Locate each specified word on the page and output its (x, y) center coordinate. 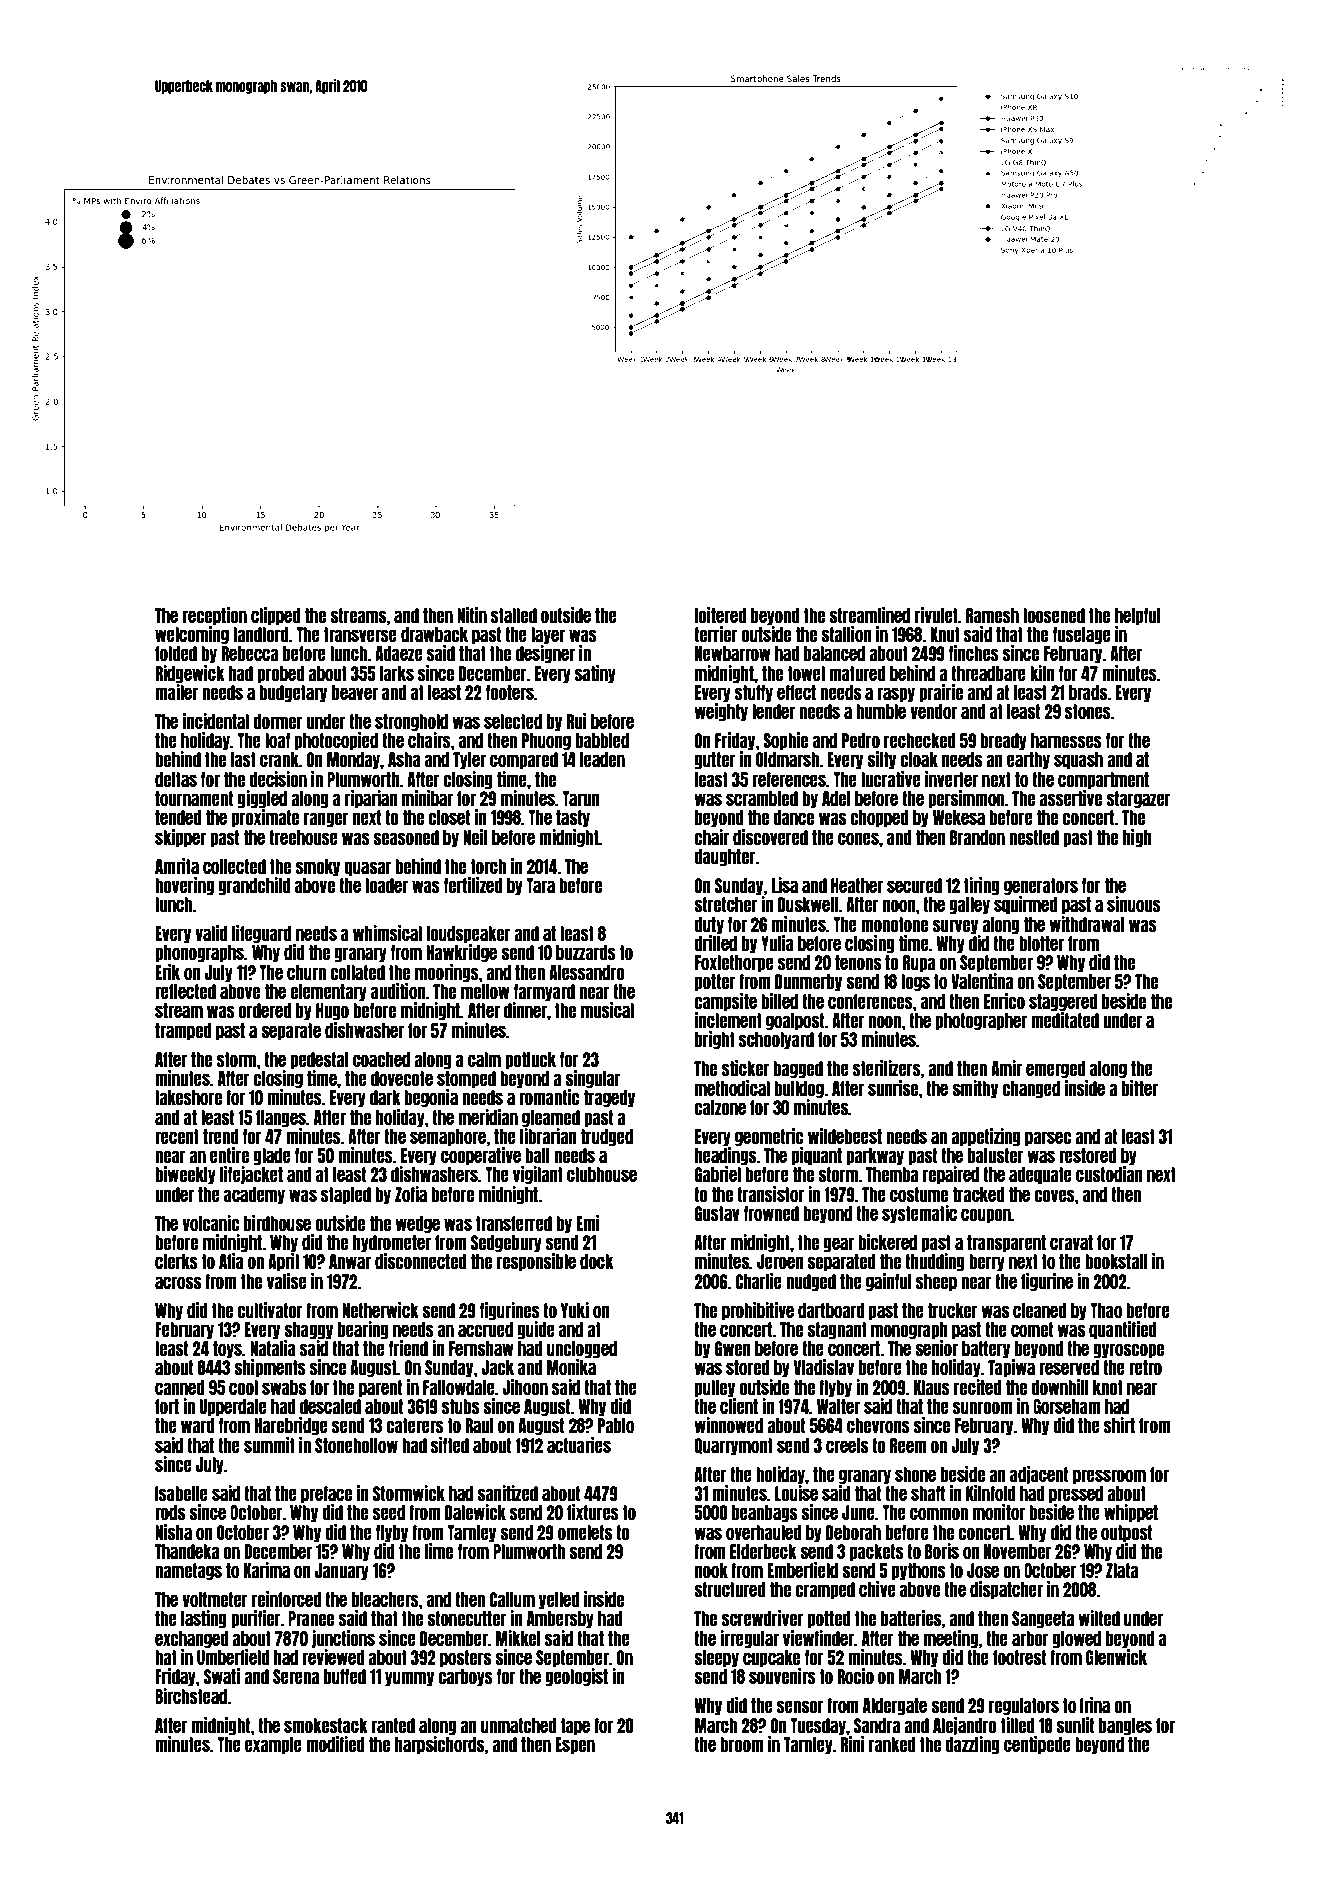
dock (597, 1261)
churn (306, 972)
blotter (1041, 943)
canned (179, 1387)
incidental (216, 721)
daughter (725, 857)
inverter (951, 779)
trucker (953, 1310)
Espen (575, 1745)
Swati (222, 1676)
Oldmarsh (788, 759)
